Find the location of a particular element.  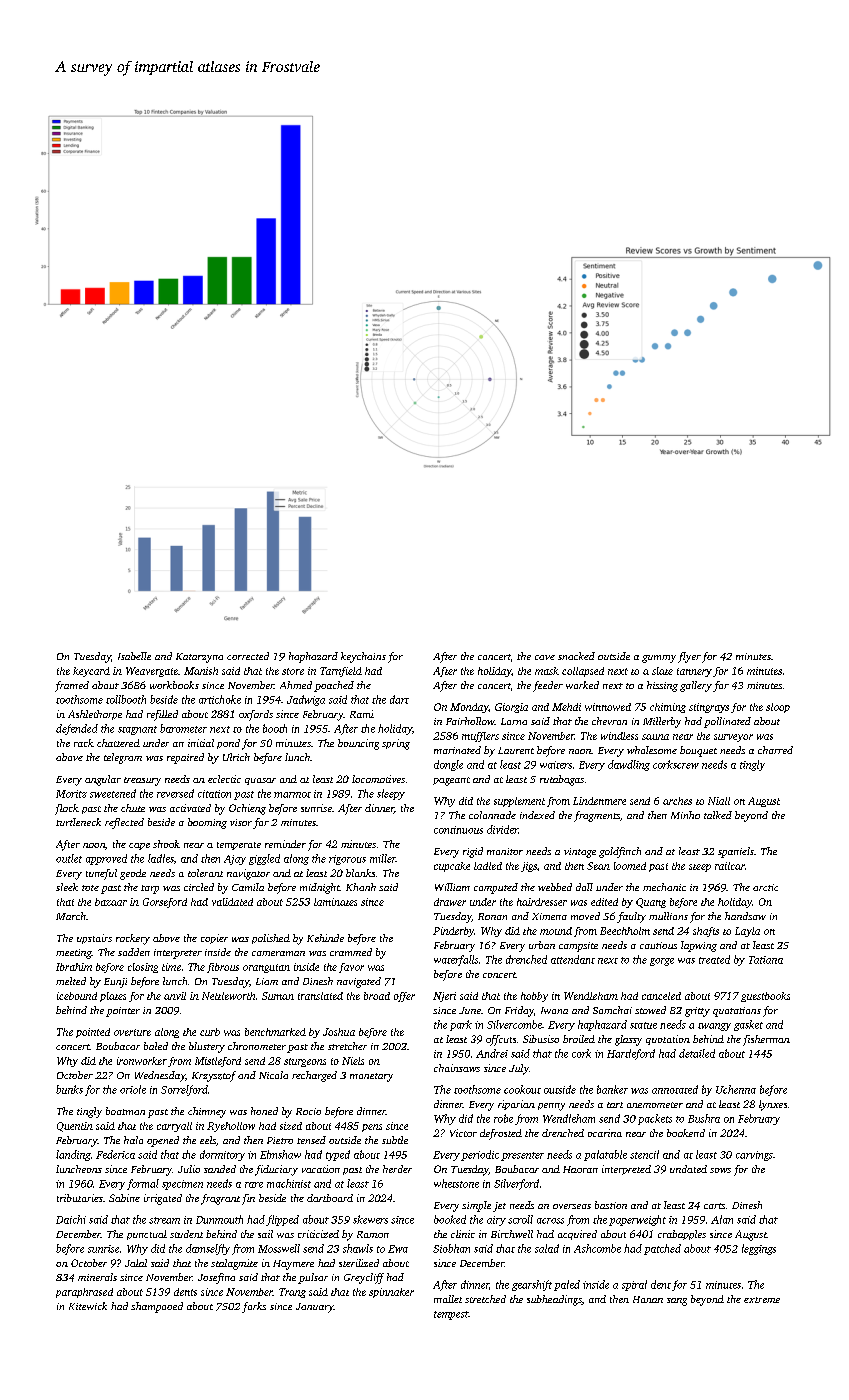

locomotives is located at coordinates (378, 779).
